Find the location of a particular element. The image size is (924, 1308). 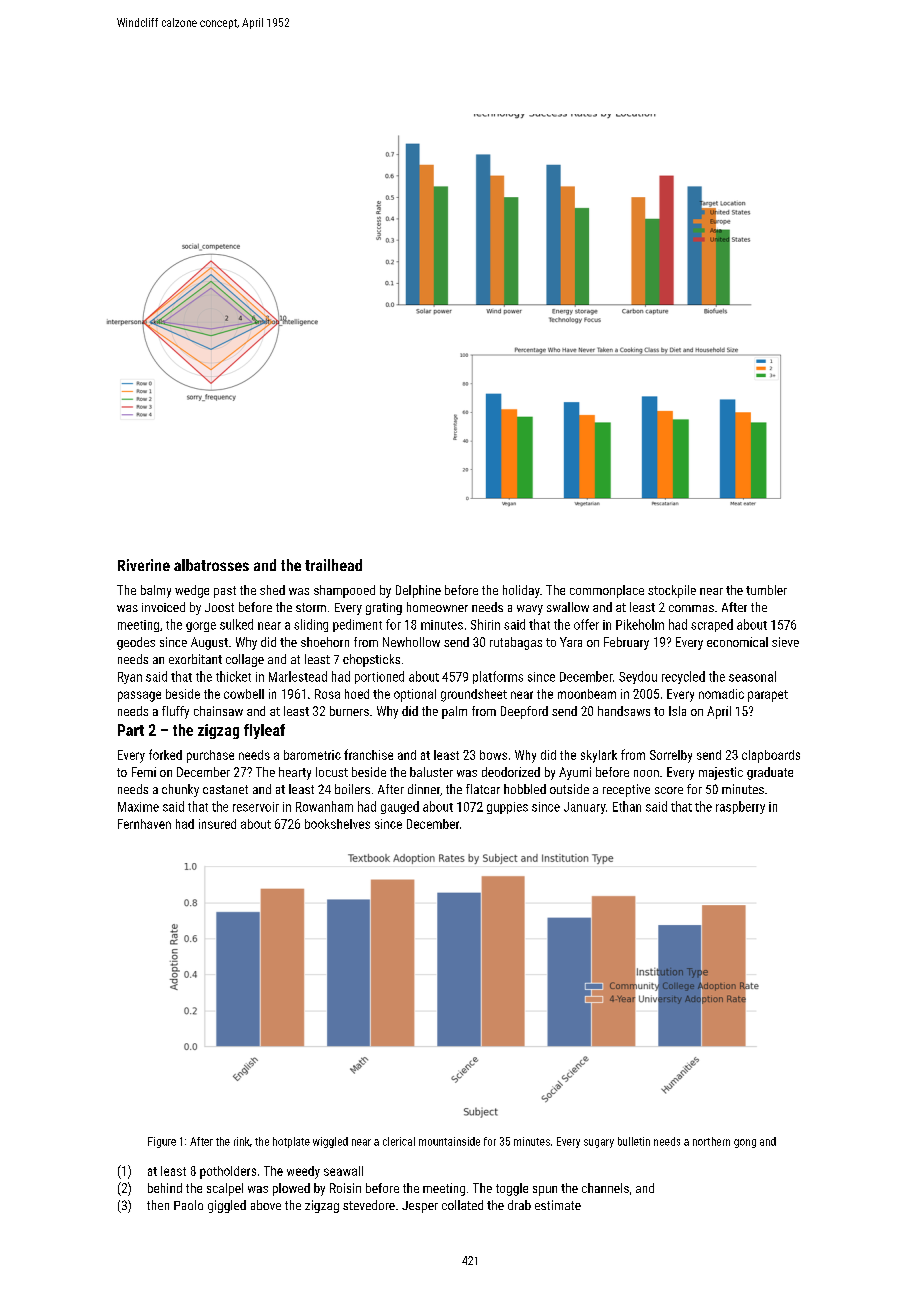

raspberry is located at coordinates (740, 807).
